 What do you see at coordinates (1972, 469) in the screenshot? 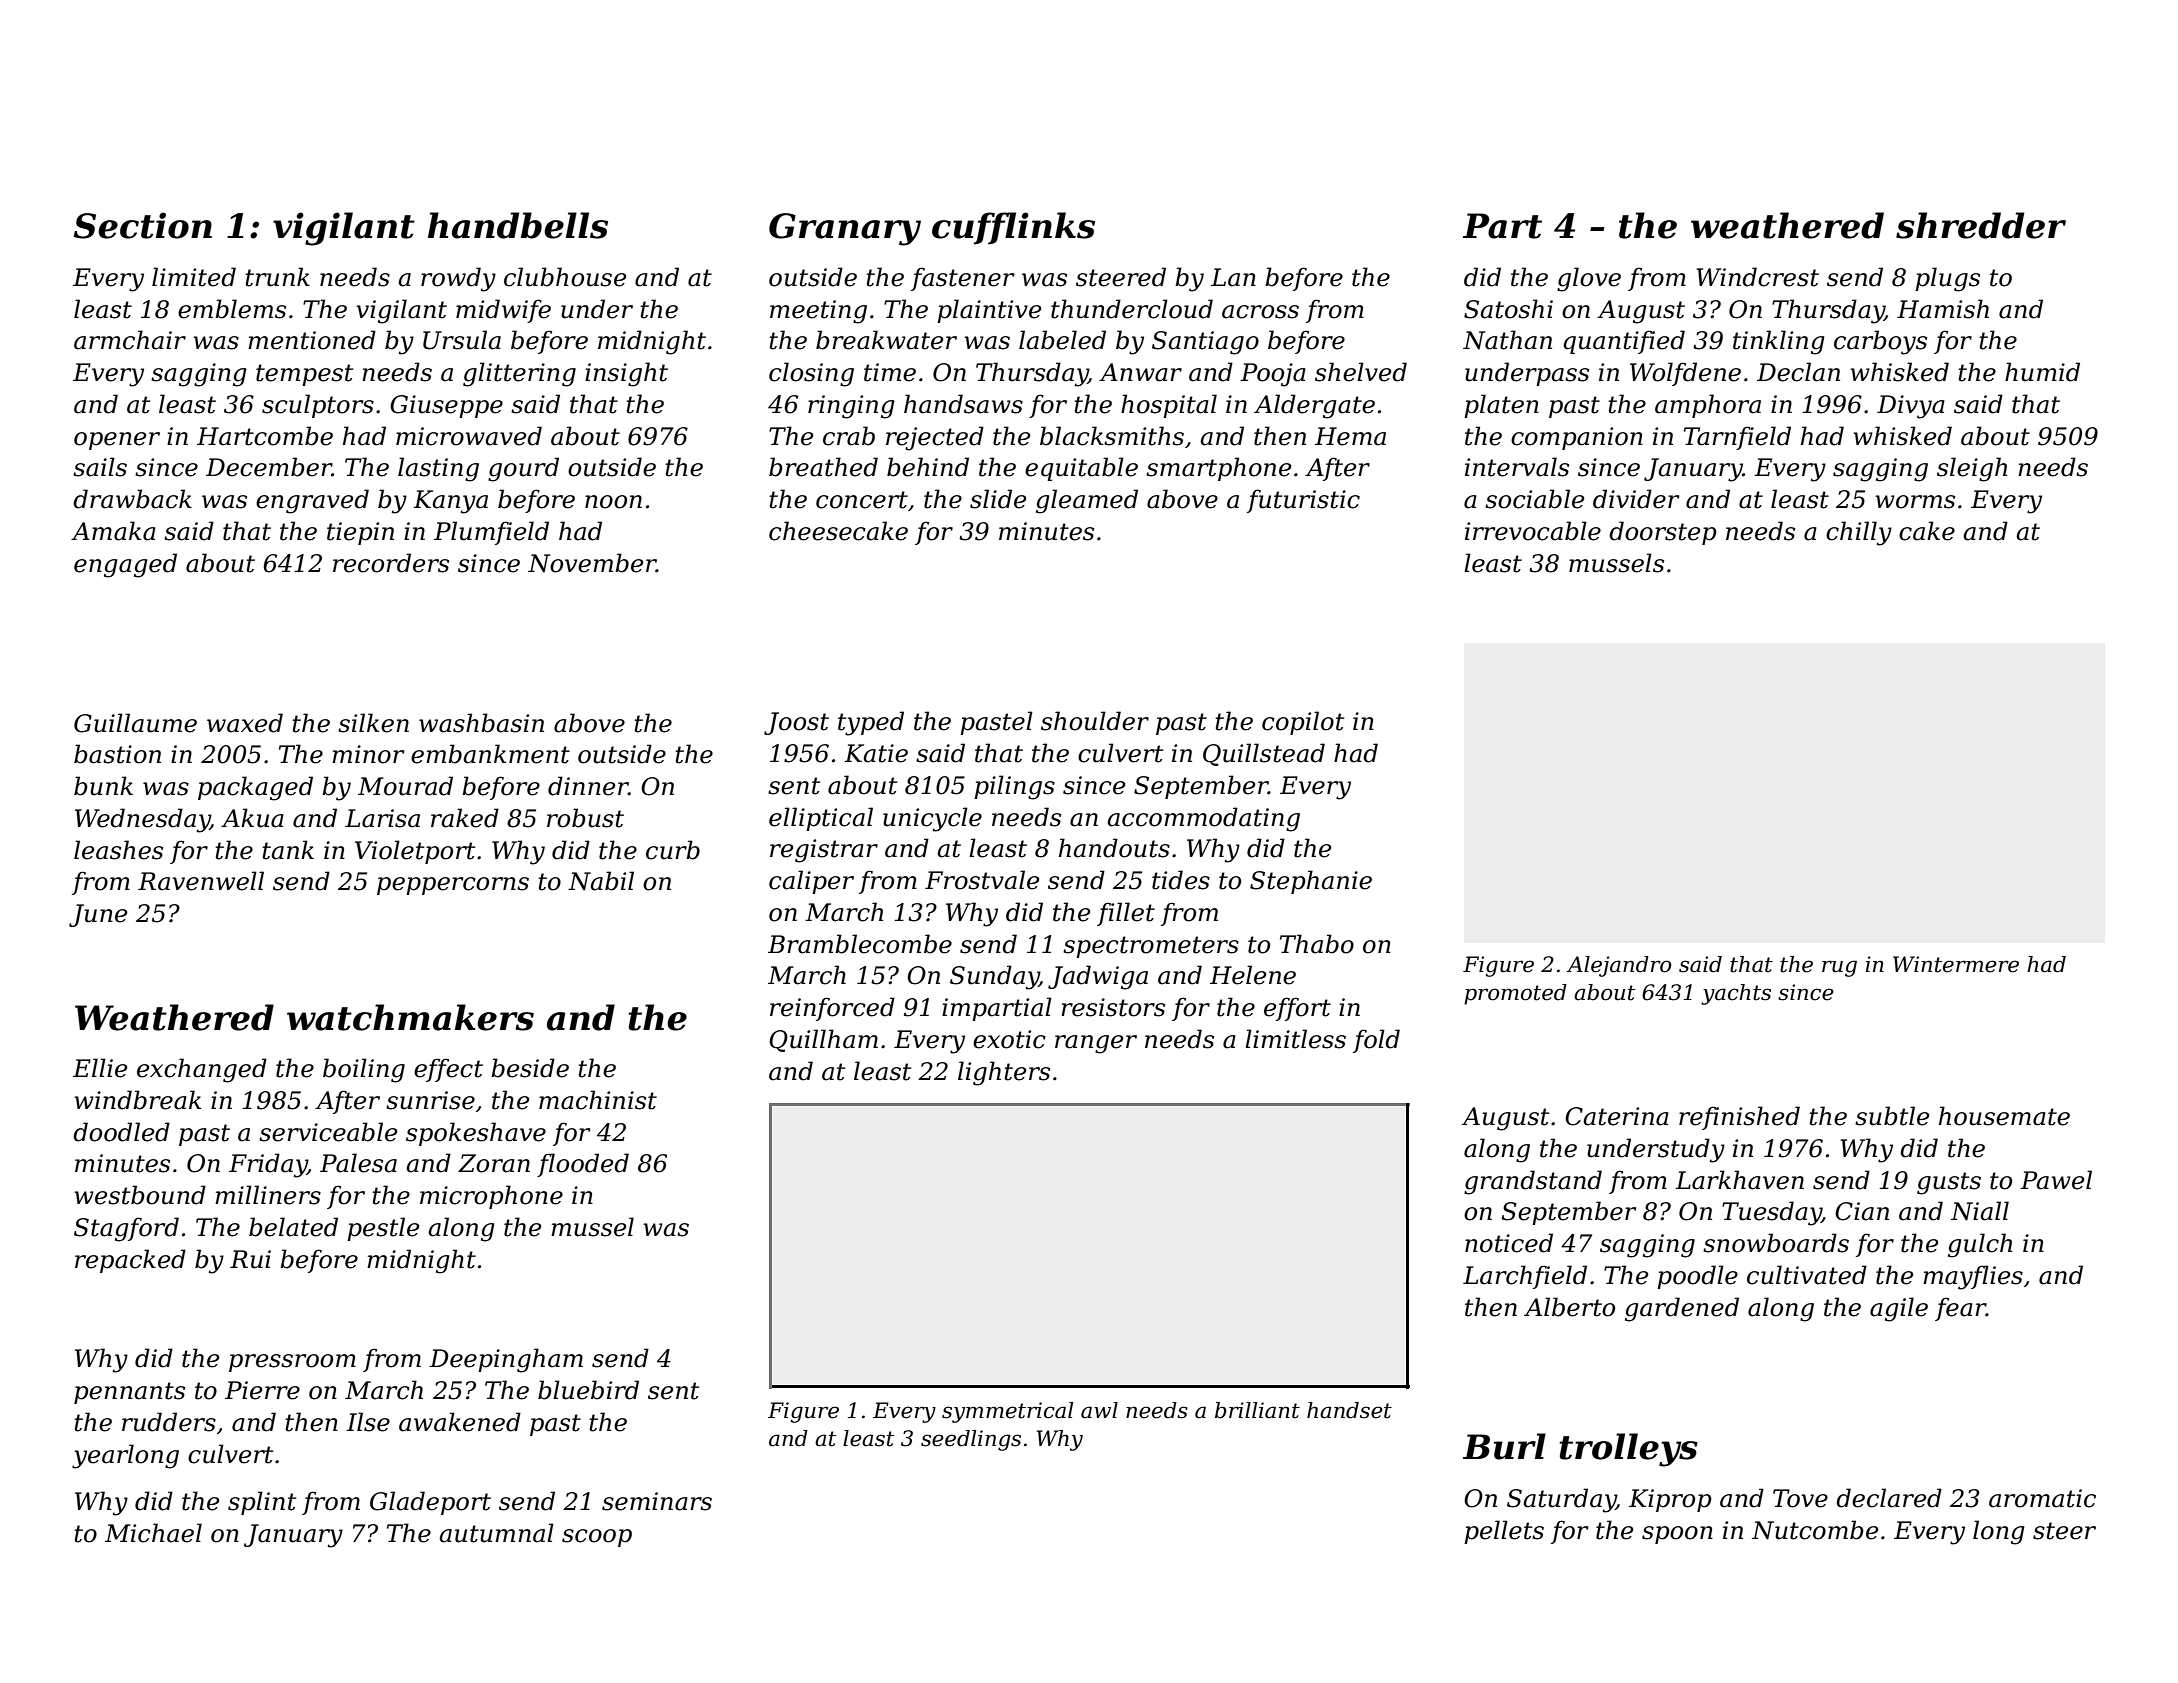
I see `sleigh` at bounding box center [1972, 469].
